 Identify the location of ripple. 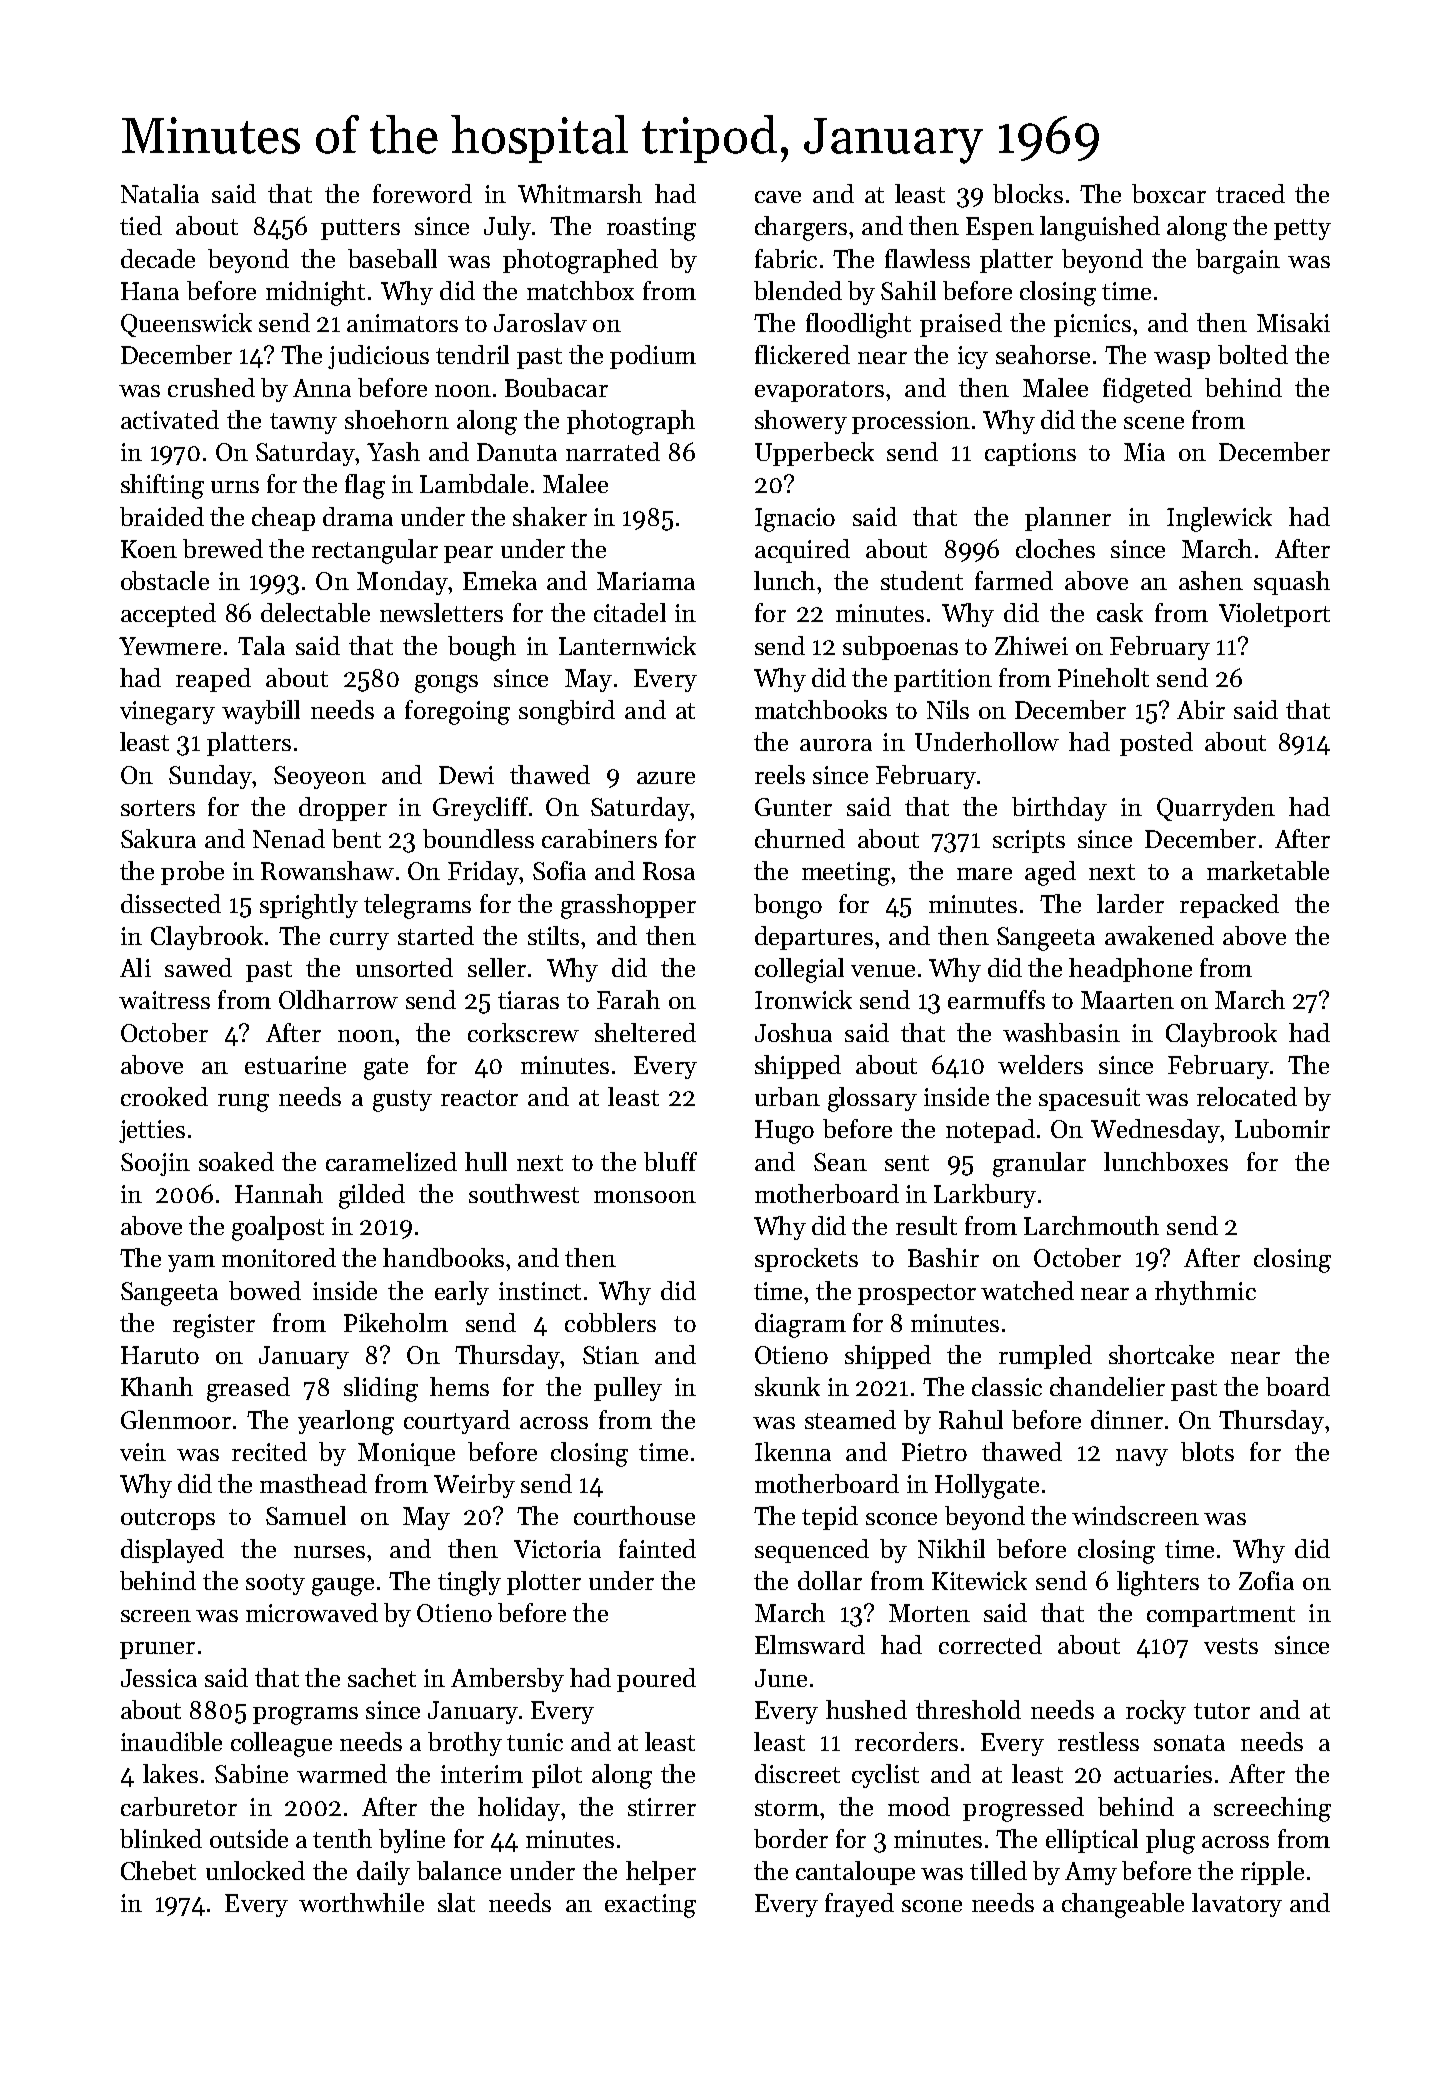
(1272, 1873).
